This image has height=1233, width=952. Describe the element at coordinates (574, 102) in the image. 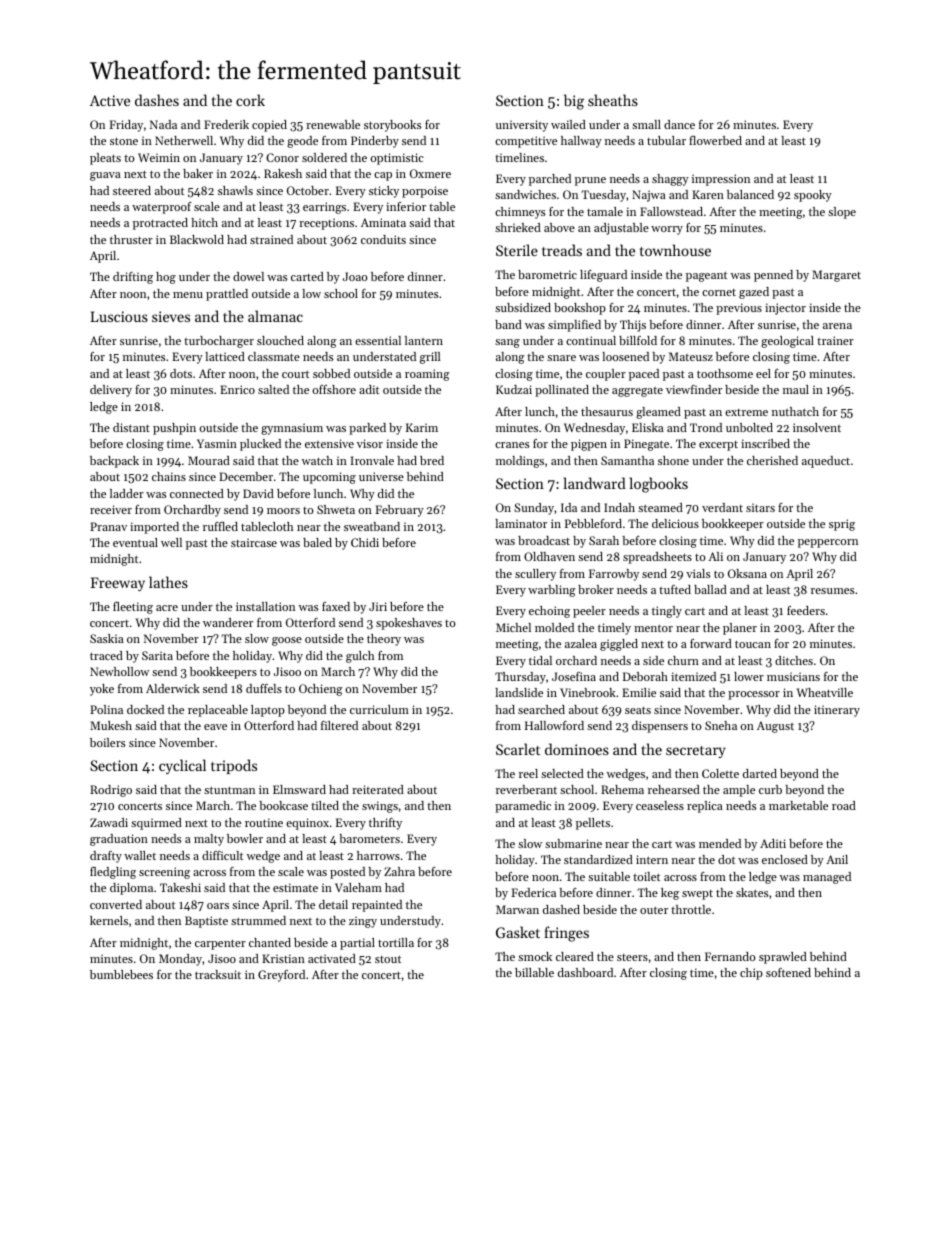

I see `big` at that location.
